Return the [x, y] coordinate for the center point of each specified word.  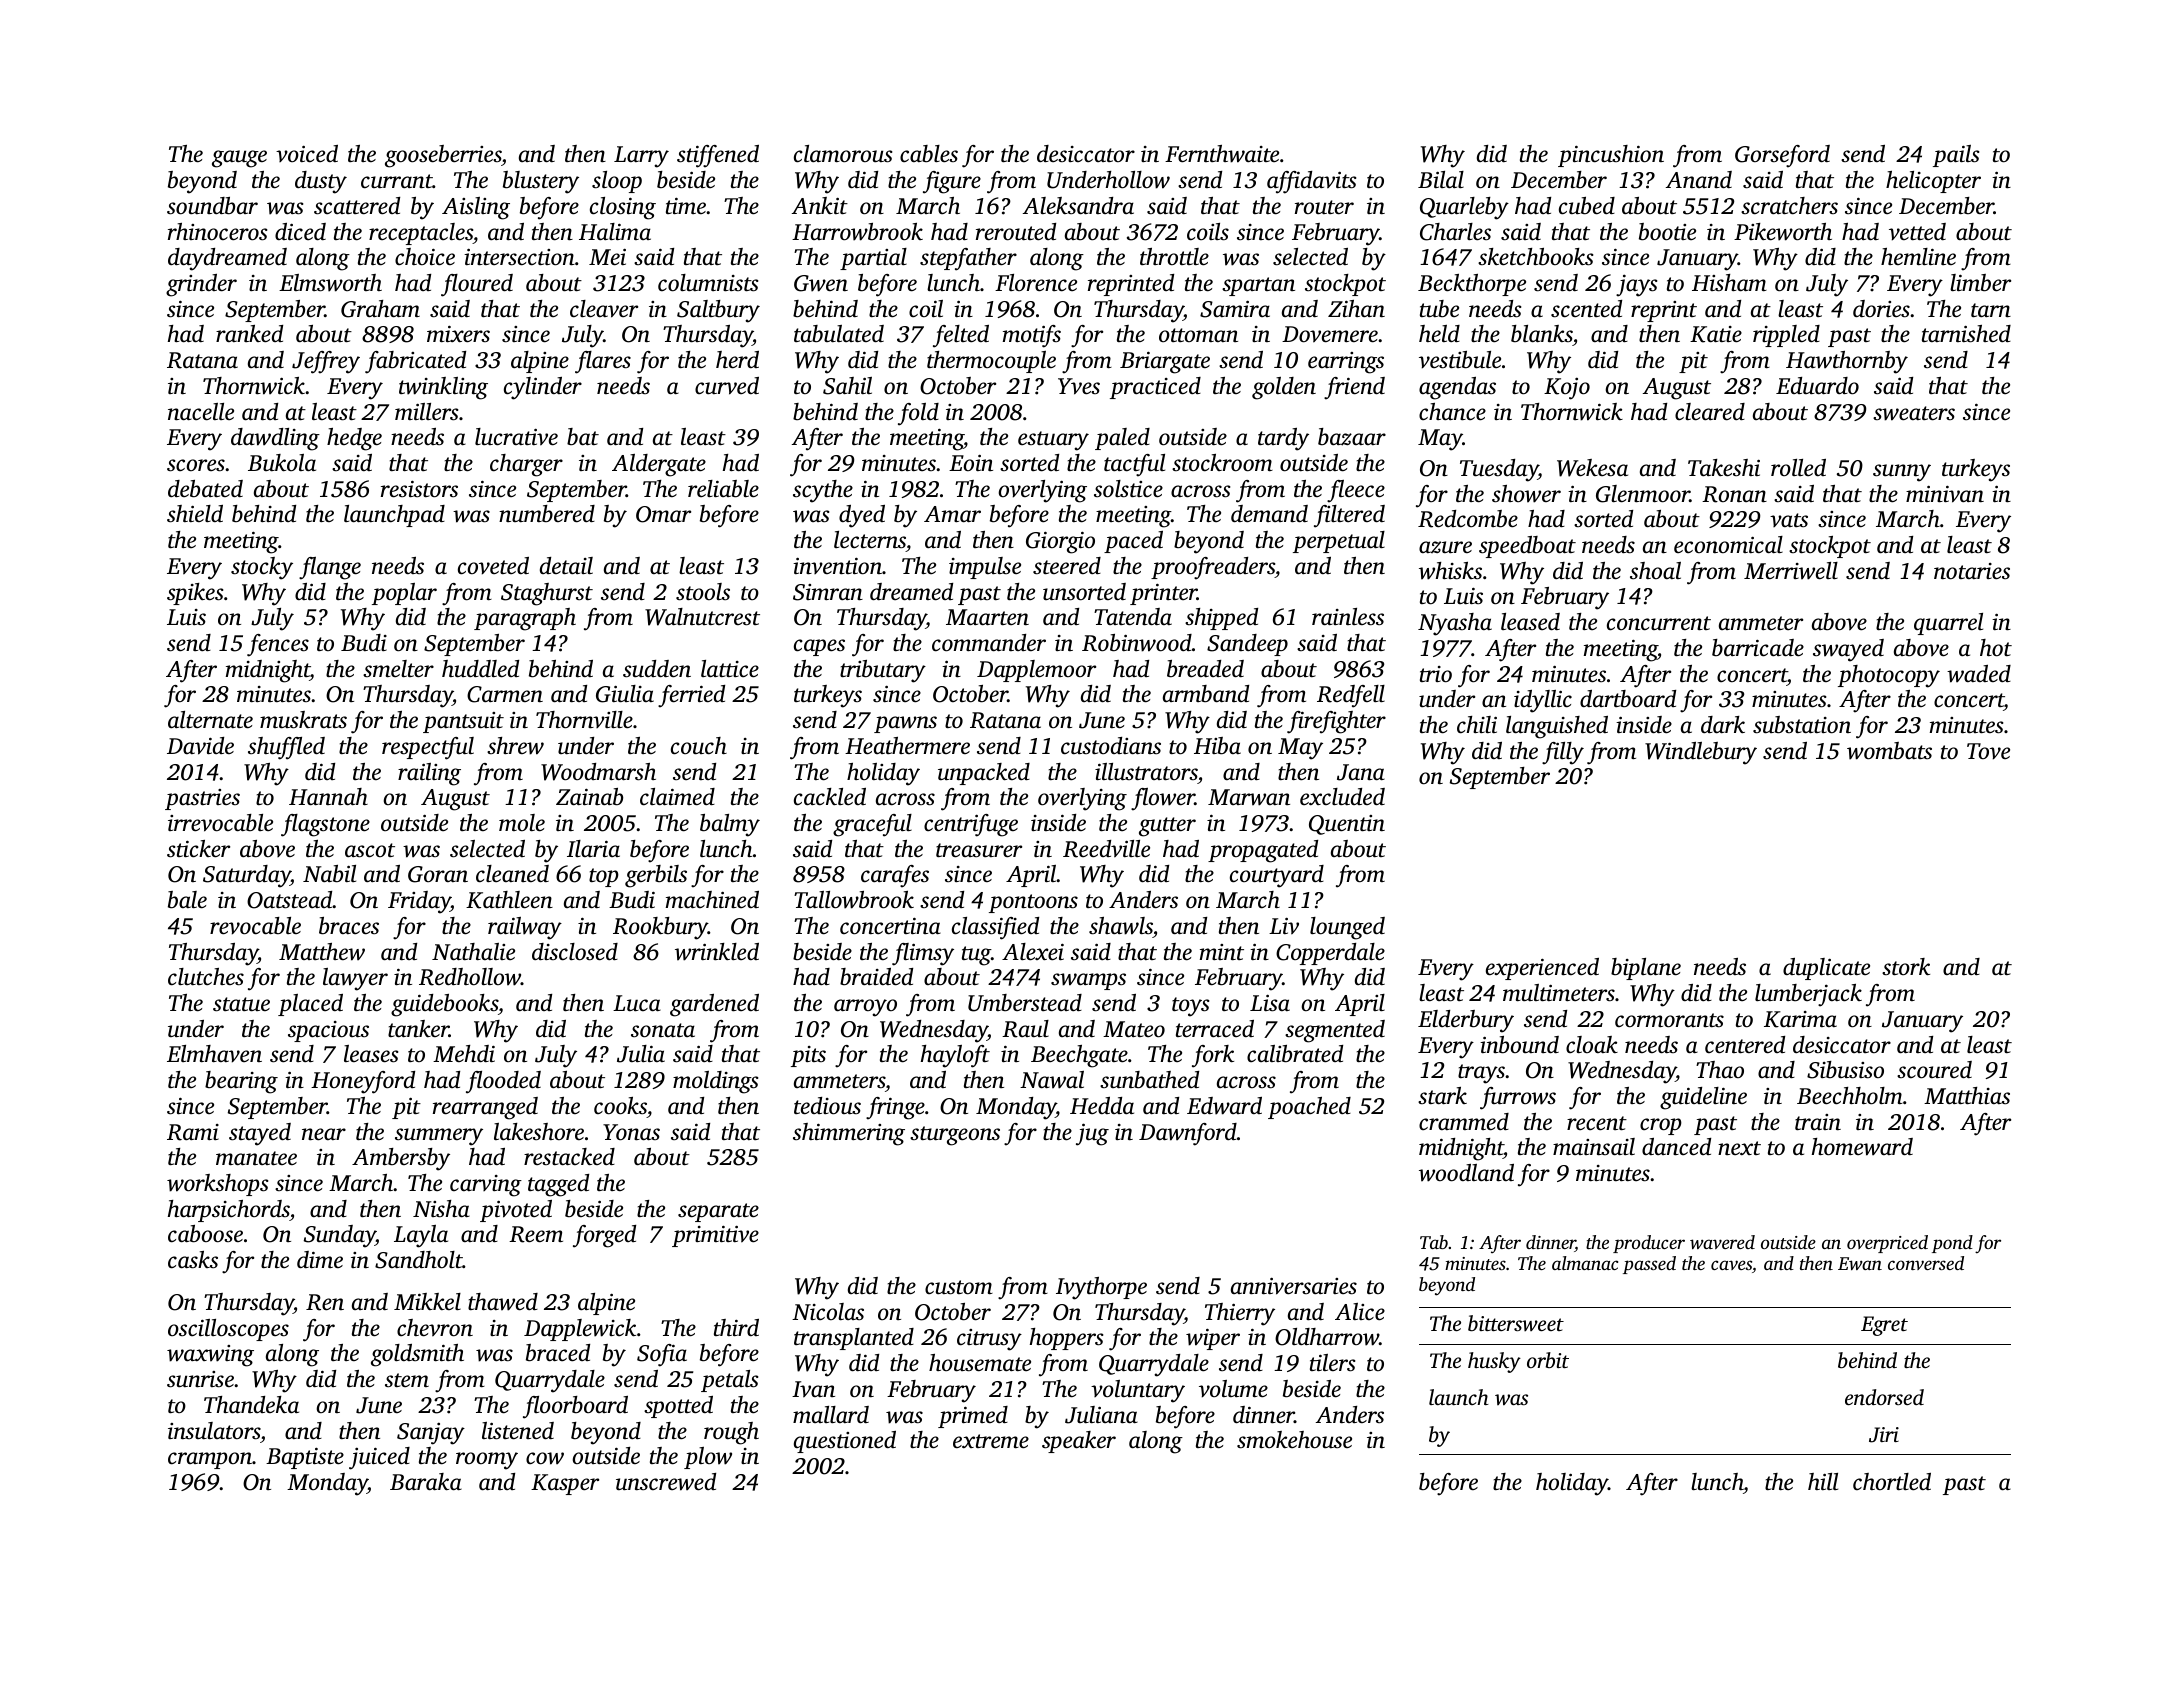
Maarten [987, 617]
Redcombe [1468, 519]
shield [195, 514]
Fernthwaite [1222, 154]
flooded [503, 1082]
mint [1222, 952]
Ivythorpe [1101, 1288]
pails [1956, 156]
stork [1906, 966]
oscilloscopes [228, 1330]
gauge [239, 159]
